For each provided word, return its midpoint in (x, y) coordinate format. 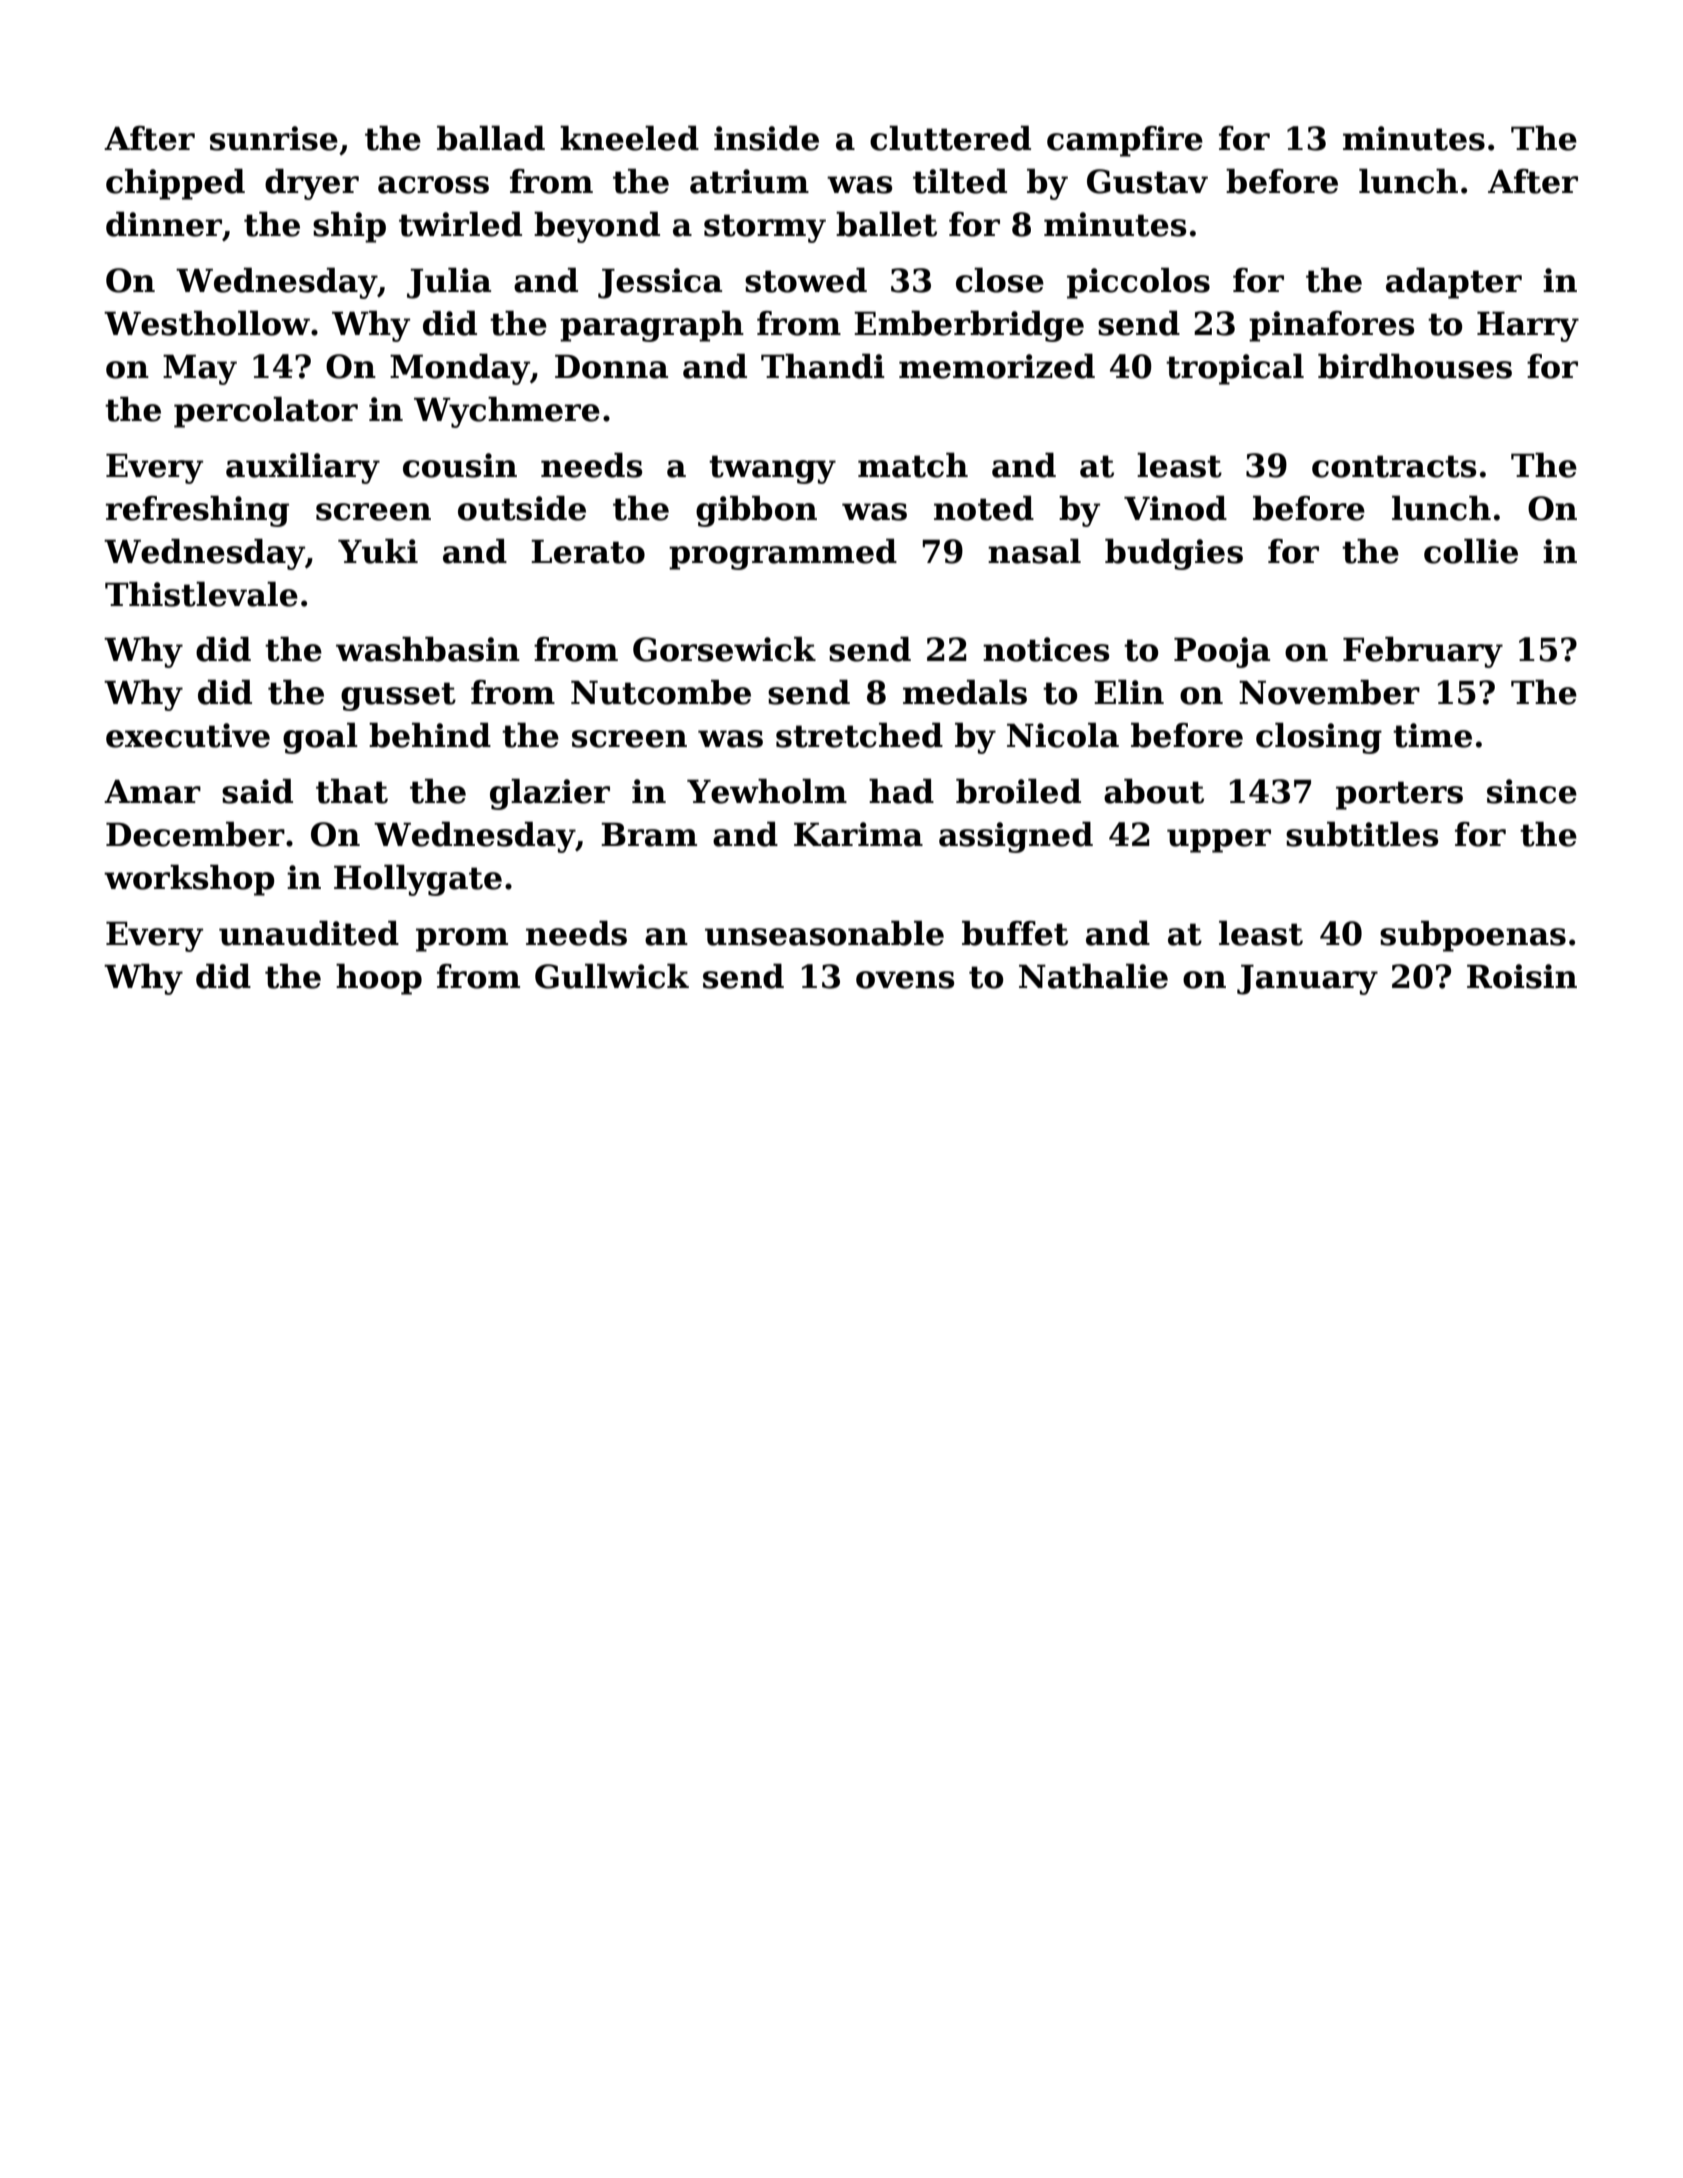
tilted (960, 181)
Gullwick (612, 976)
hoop (379, 979)
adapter (1454, 283)
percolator (266, 412)
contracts (1394, 466)
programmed (783, 554)
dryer (312, 184)
